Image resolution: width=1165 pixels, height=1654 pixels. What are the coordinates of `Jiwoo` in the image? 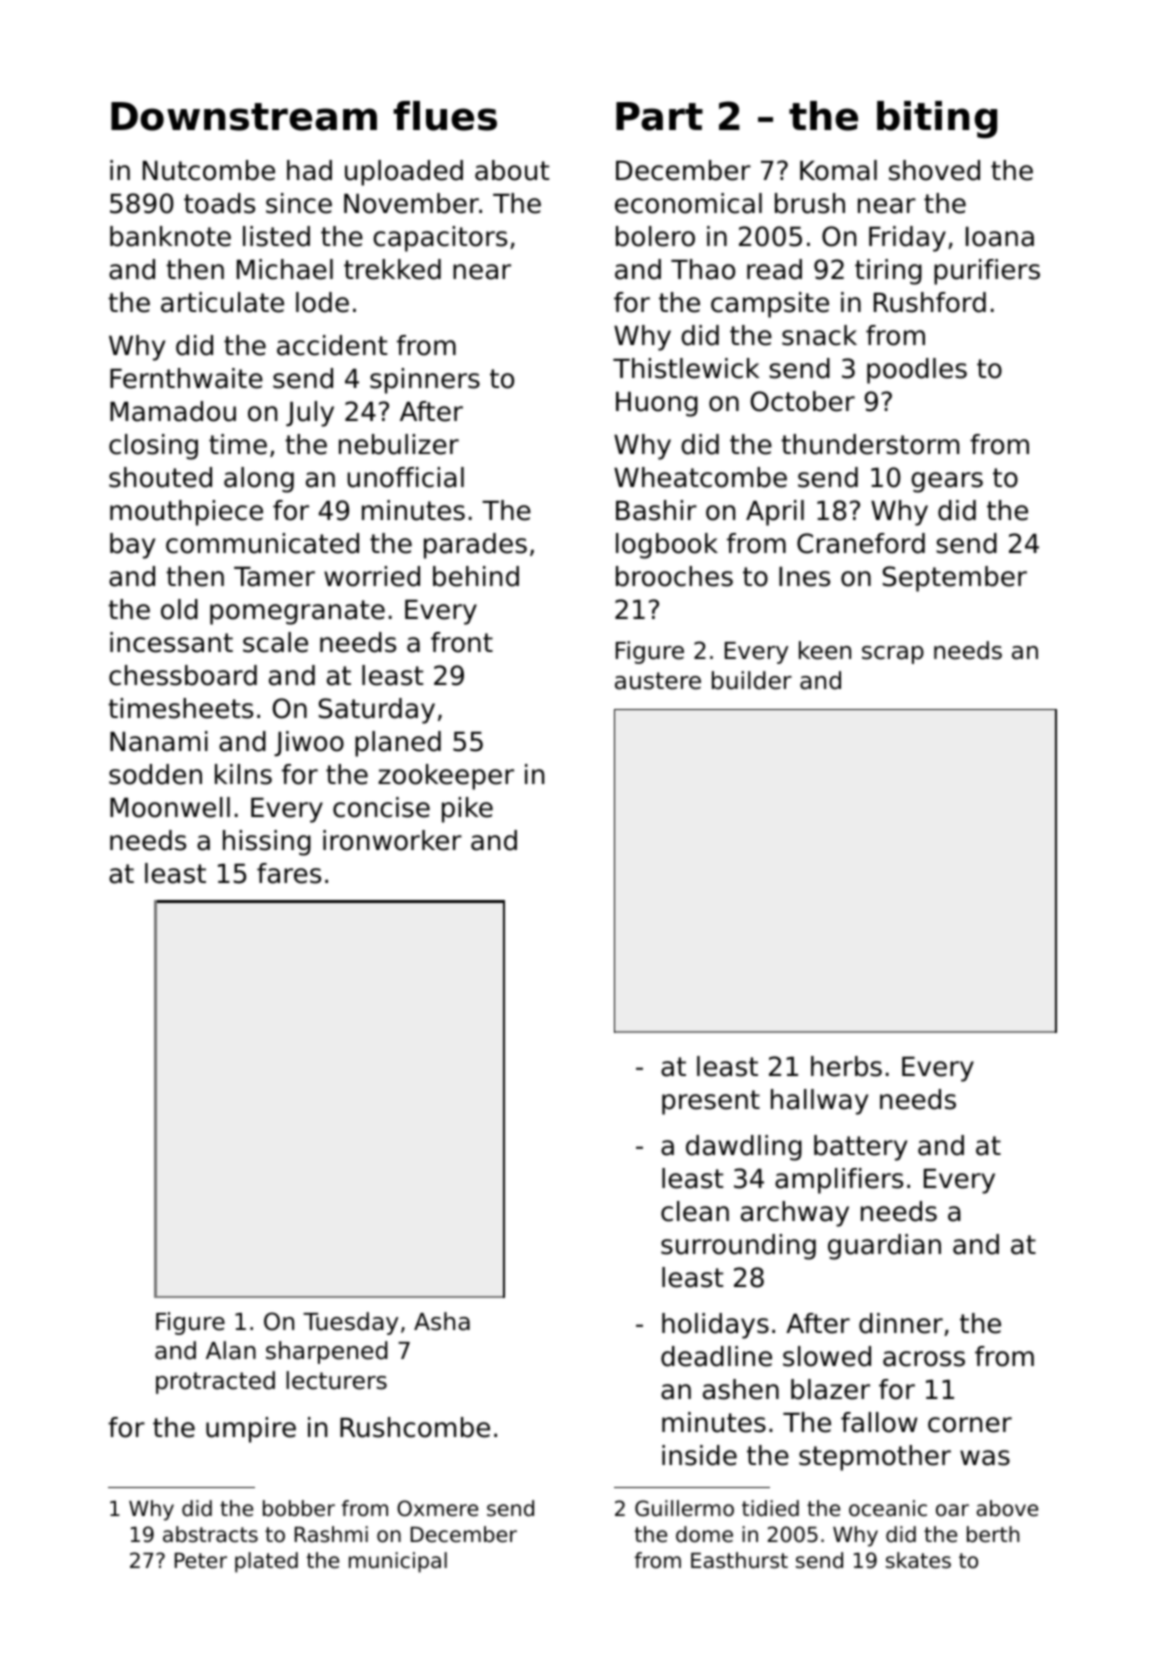 It's located at (309, 744).
